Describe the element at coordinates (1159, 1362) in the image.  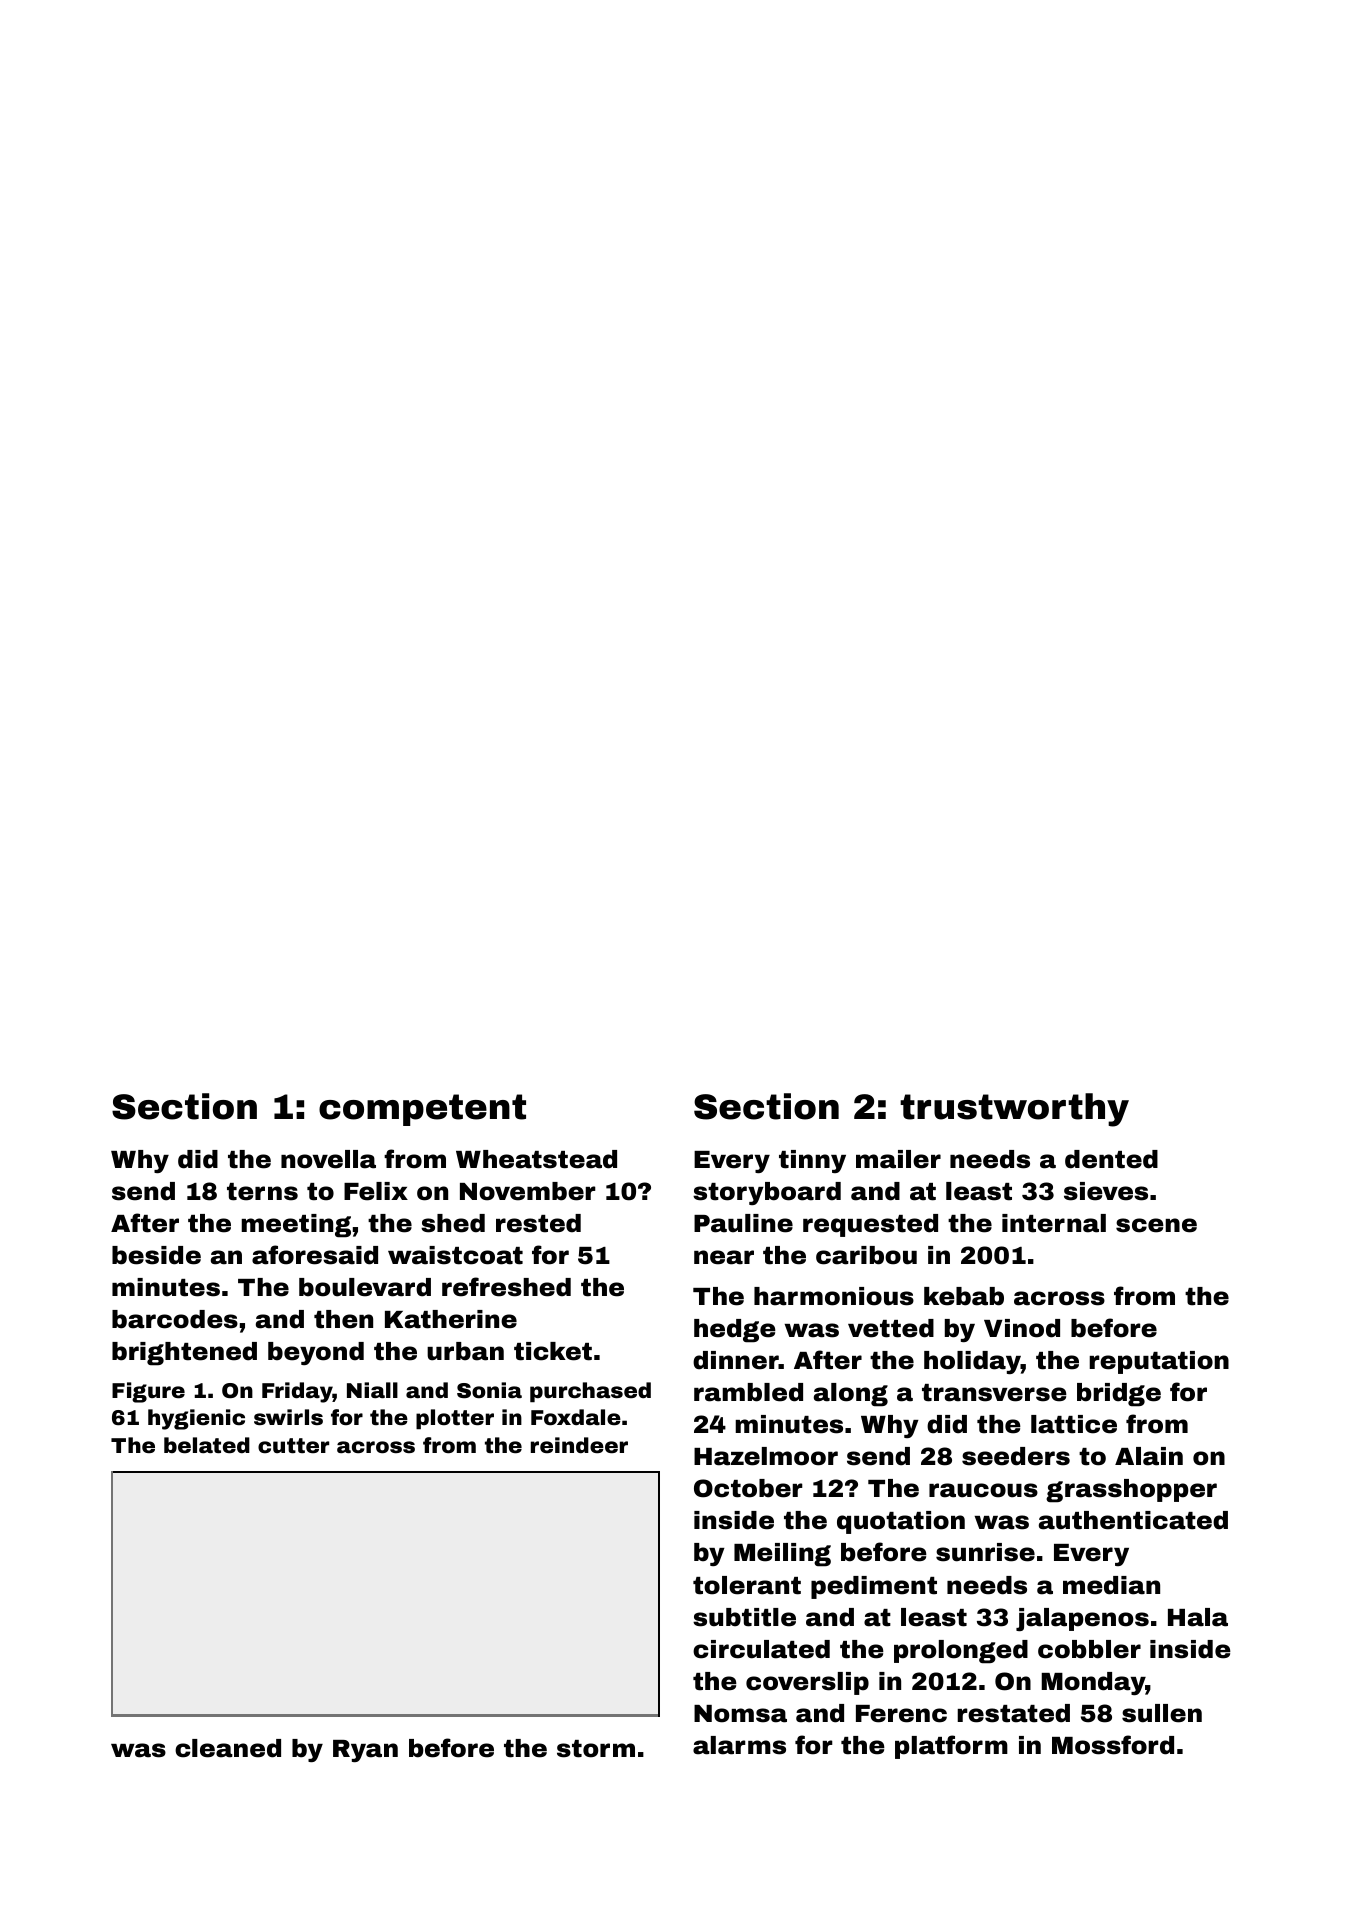
I see `reputation` at that location.
